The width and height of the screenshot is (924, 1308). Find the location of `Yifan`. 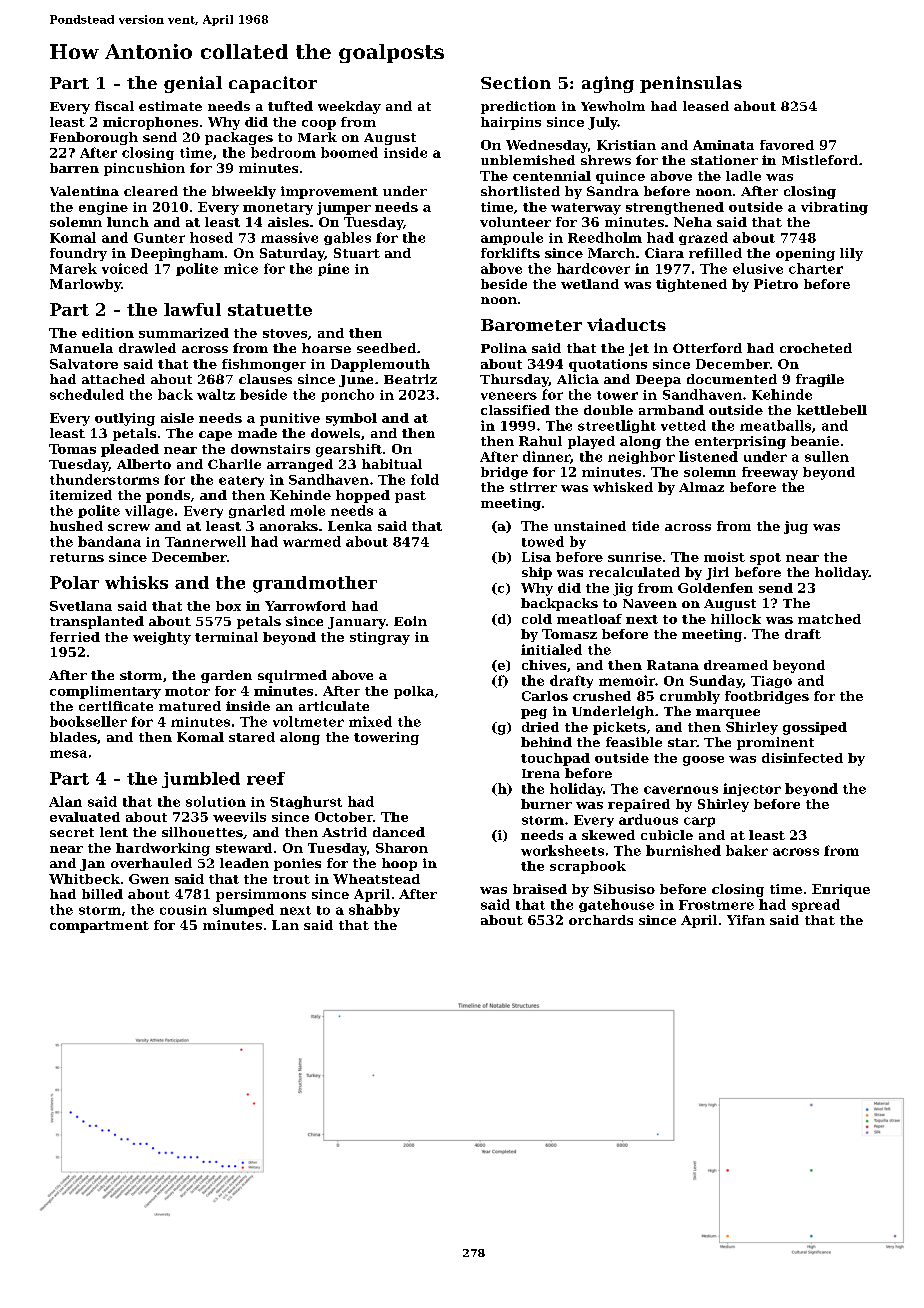

Yifan is located at coordinates (746, 920).
